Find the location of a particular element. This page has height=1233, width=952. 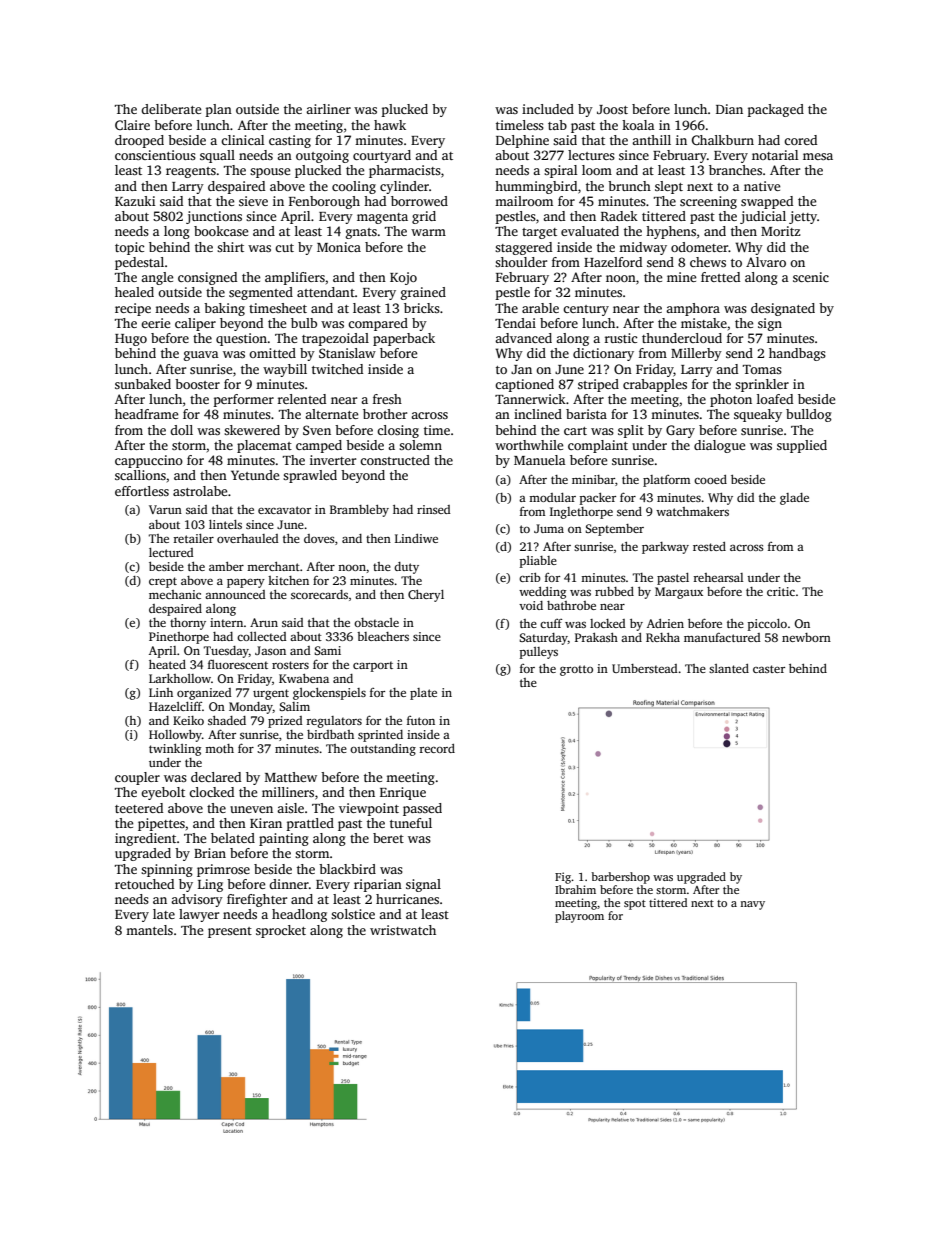

Joost is located at coordinates (612, 109).
